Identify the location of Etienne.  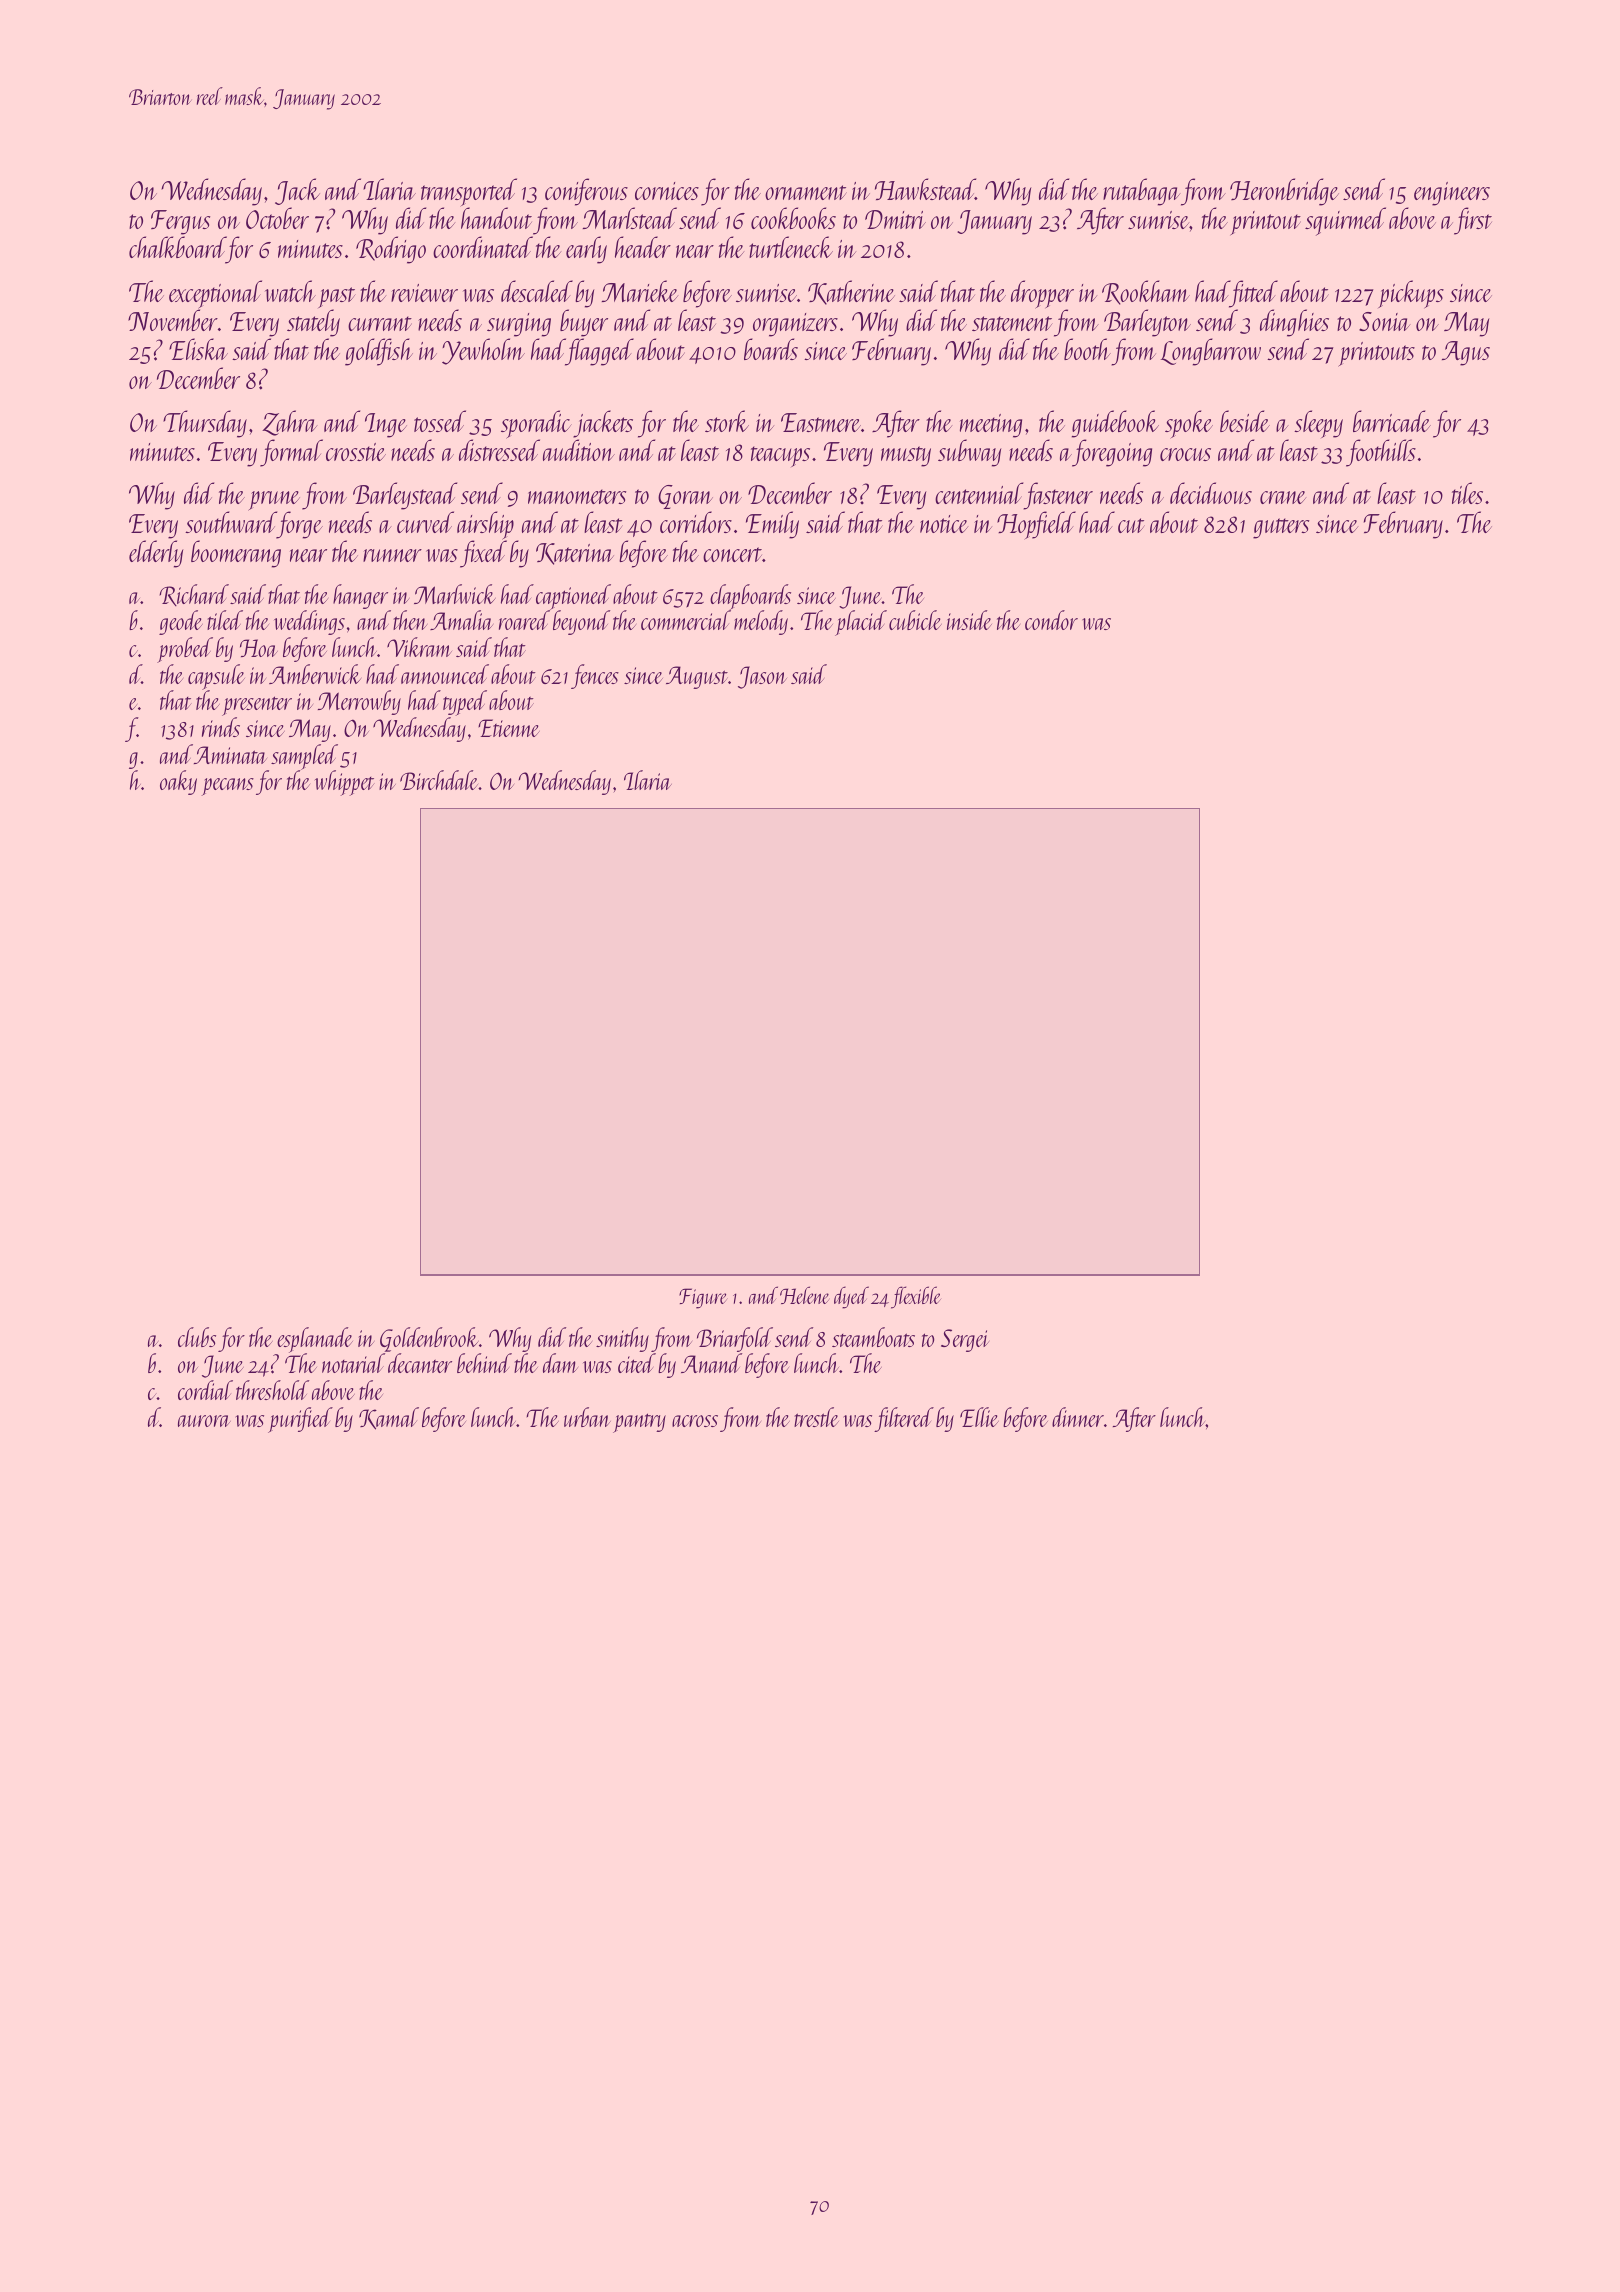
(509, 728).
